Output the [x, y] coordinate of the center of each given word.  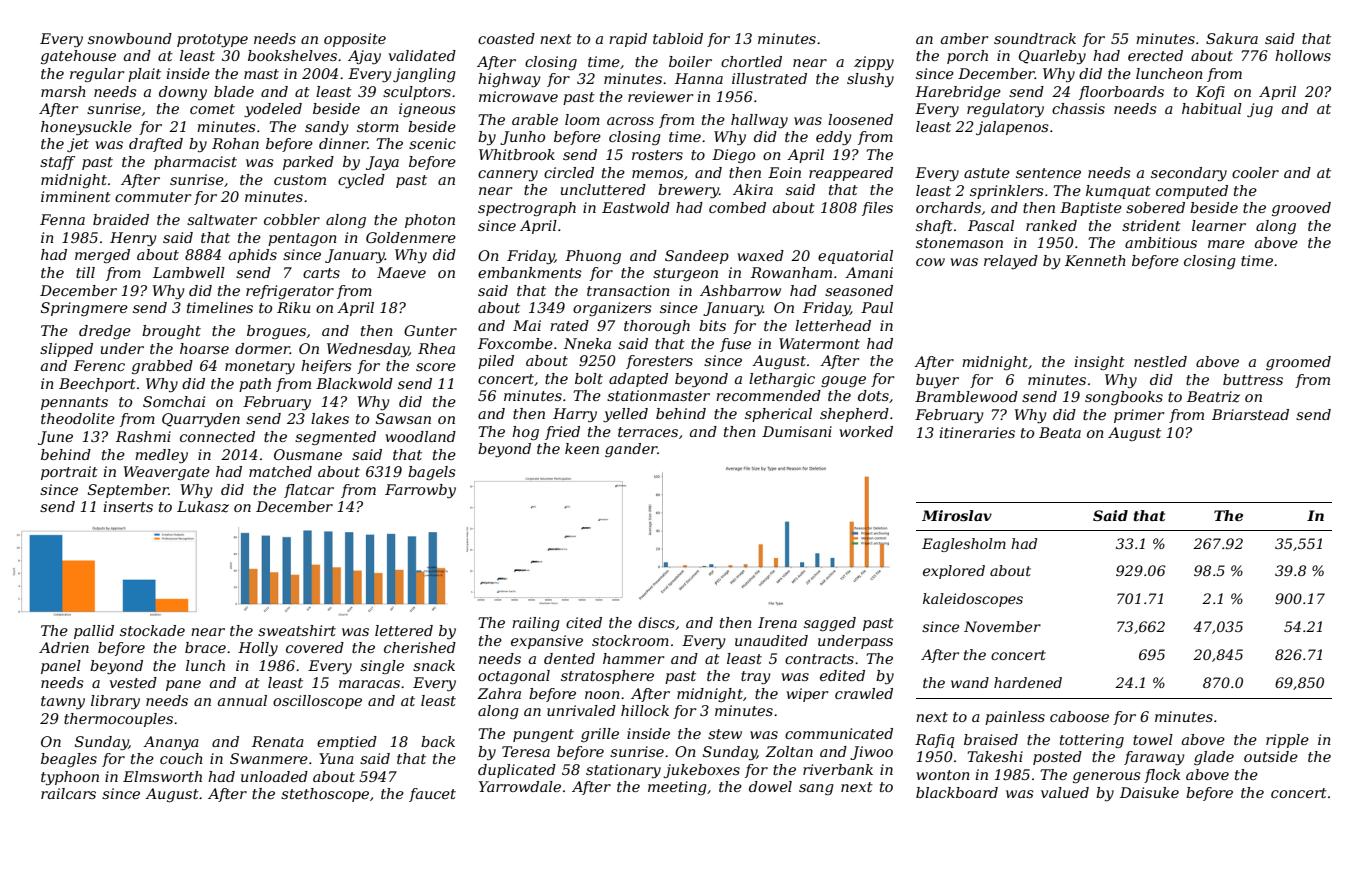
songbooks [1124, 398]
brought [171, 332]
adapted [638, 380]
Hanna [699, 78]
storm [378, 127]
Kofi [1210, 93]
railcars [68, 793]
